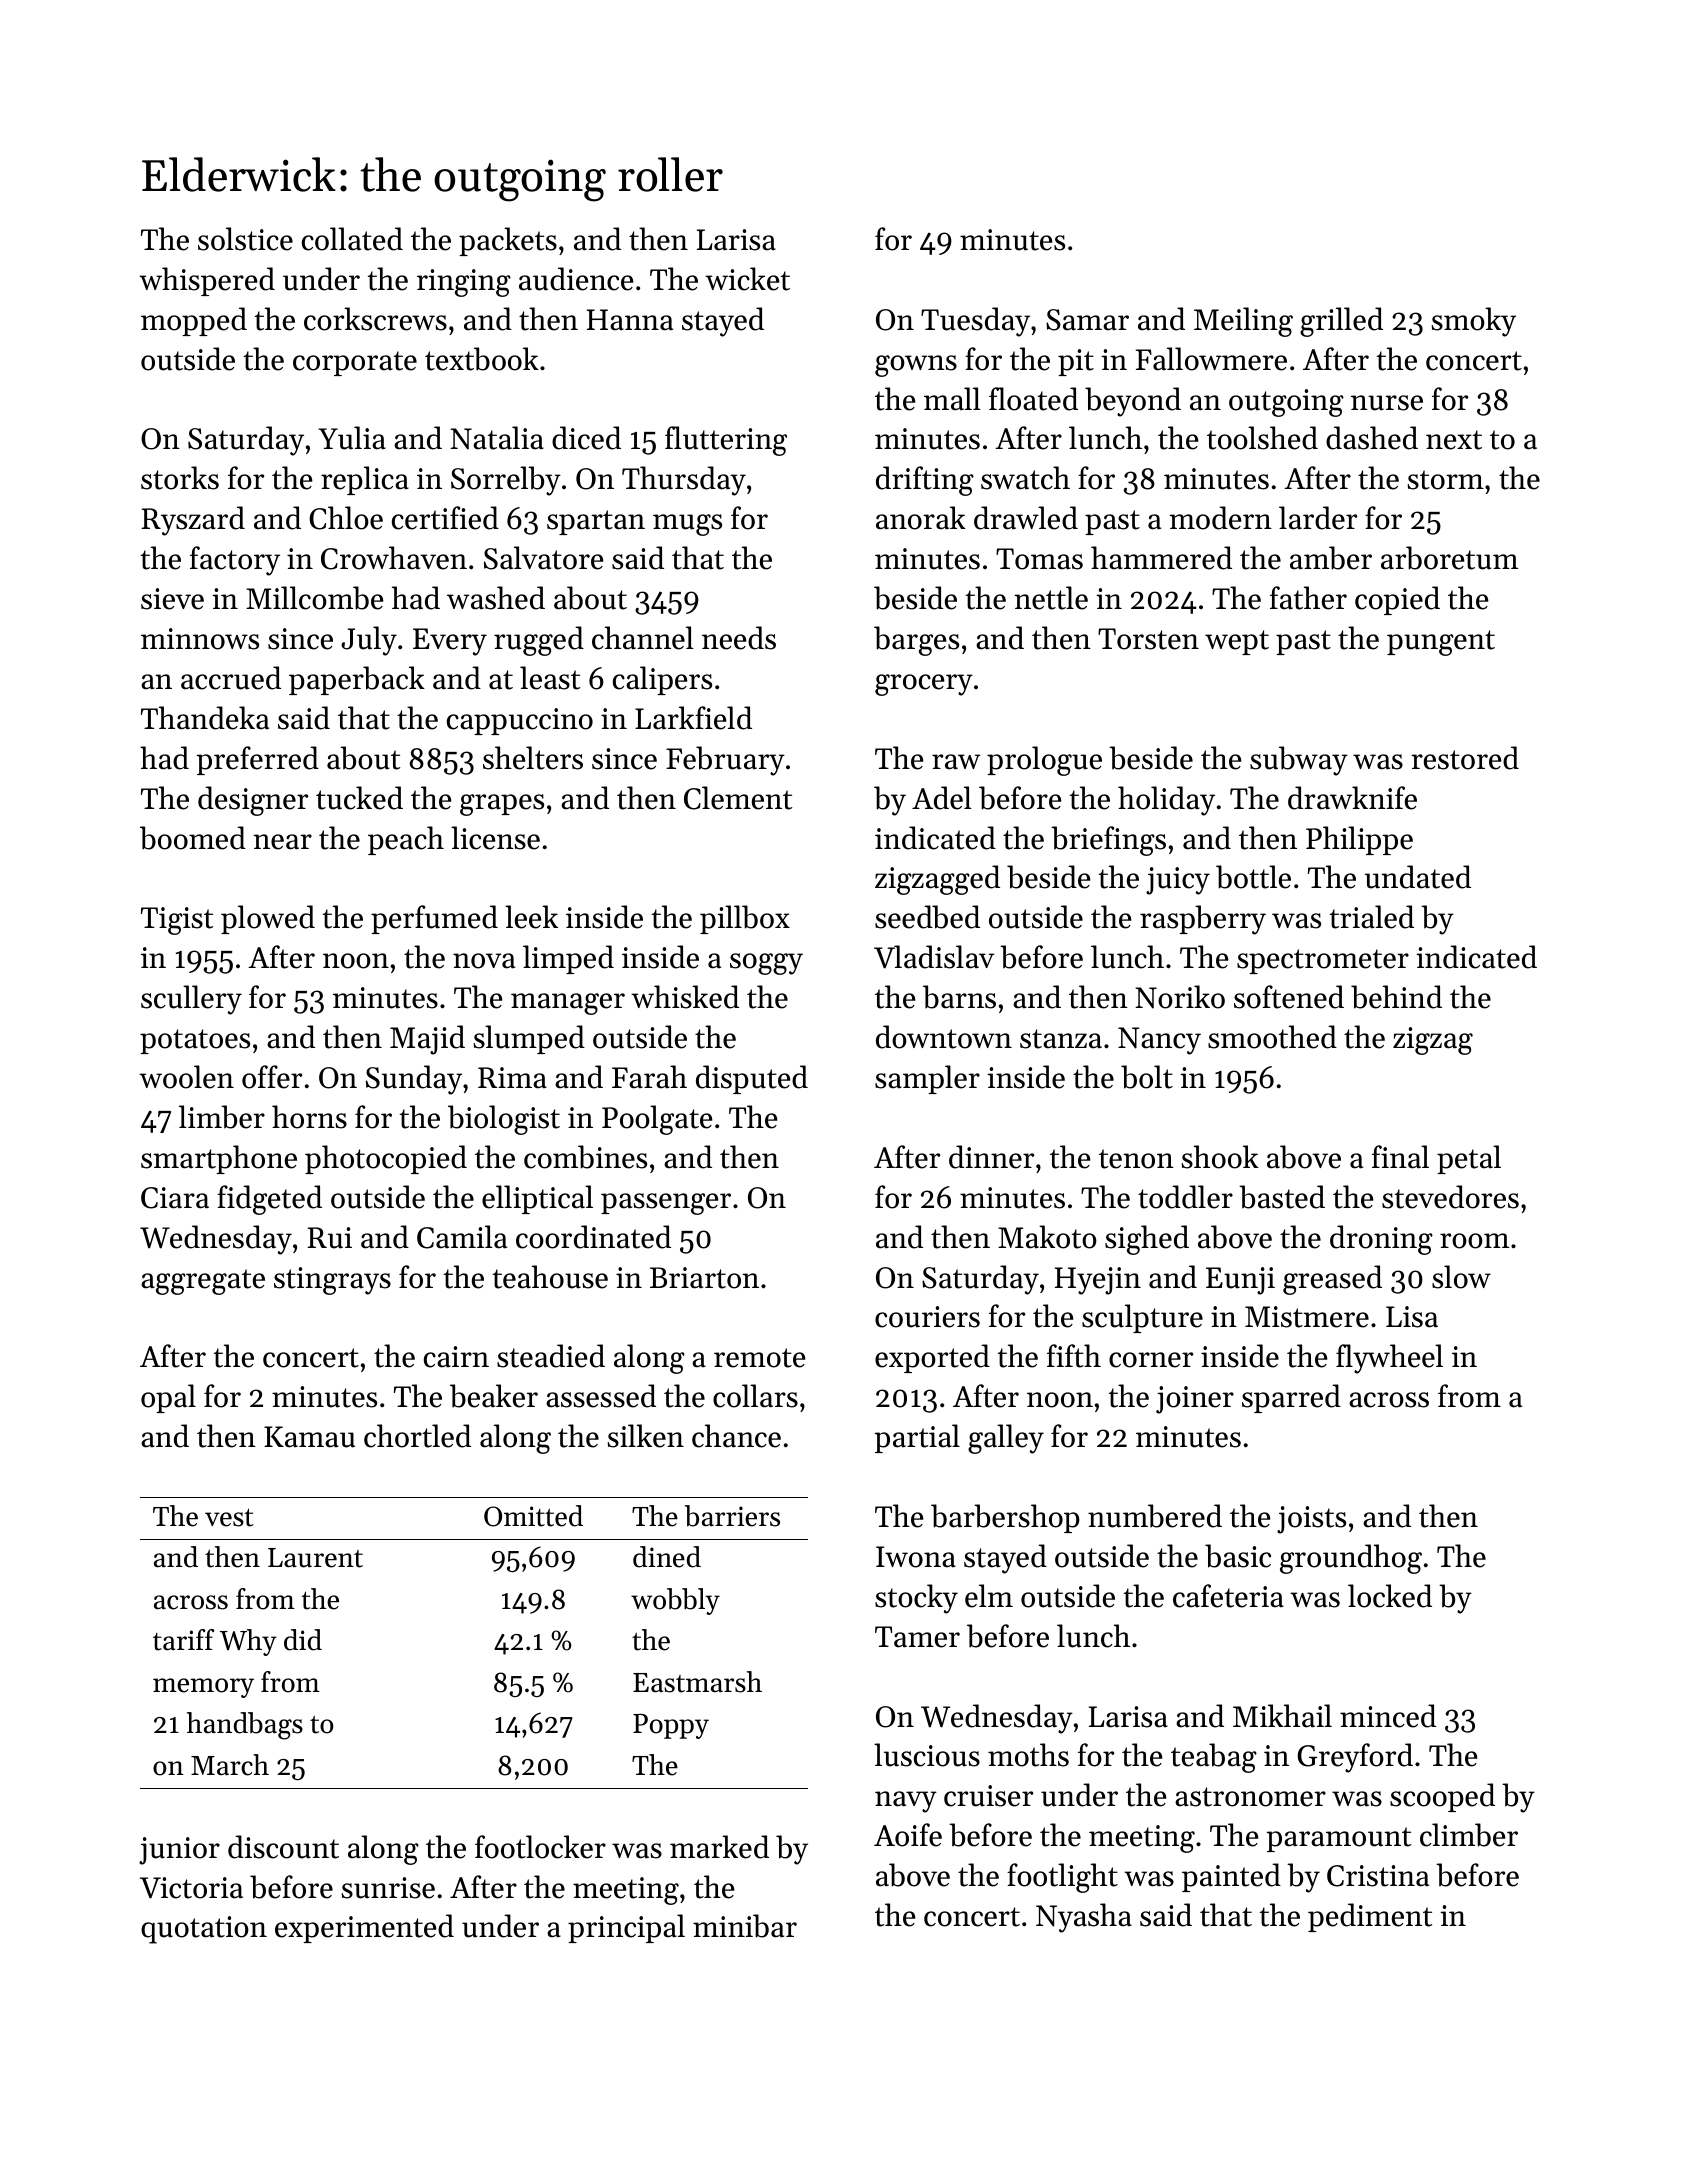 This page has width=1683, height=2178. What do you see at coordinates (533, 1516) in the page?
I see `Omitted` at bounding box center [533, 1516].
